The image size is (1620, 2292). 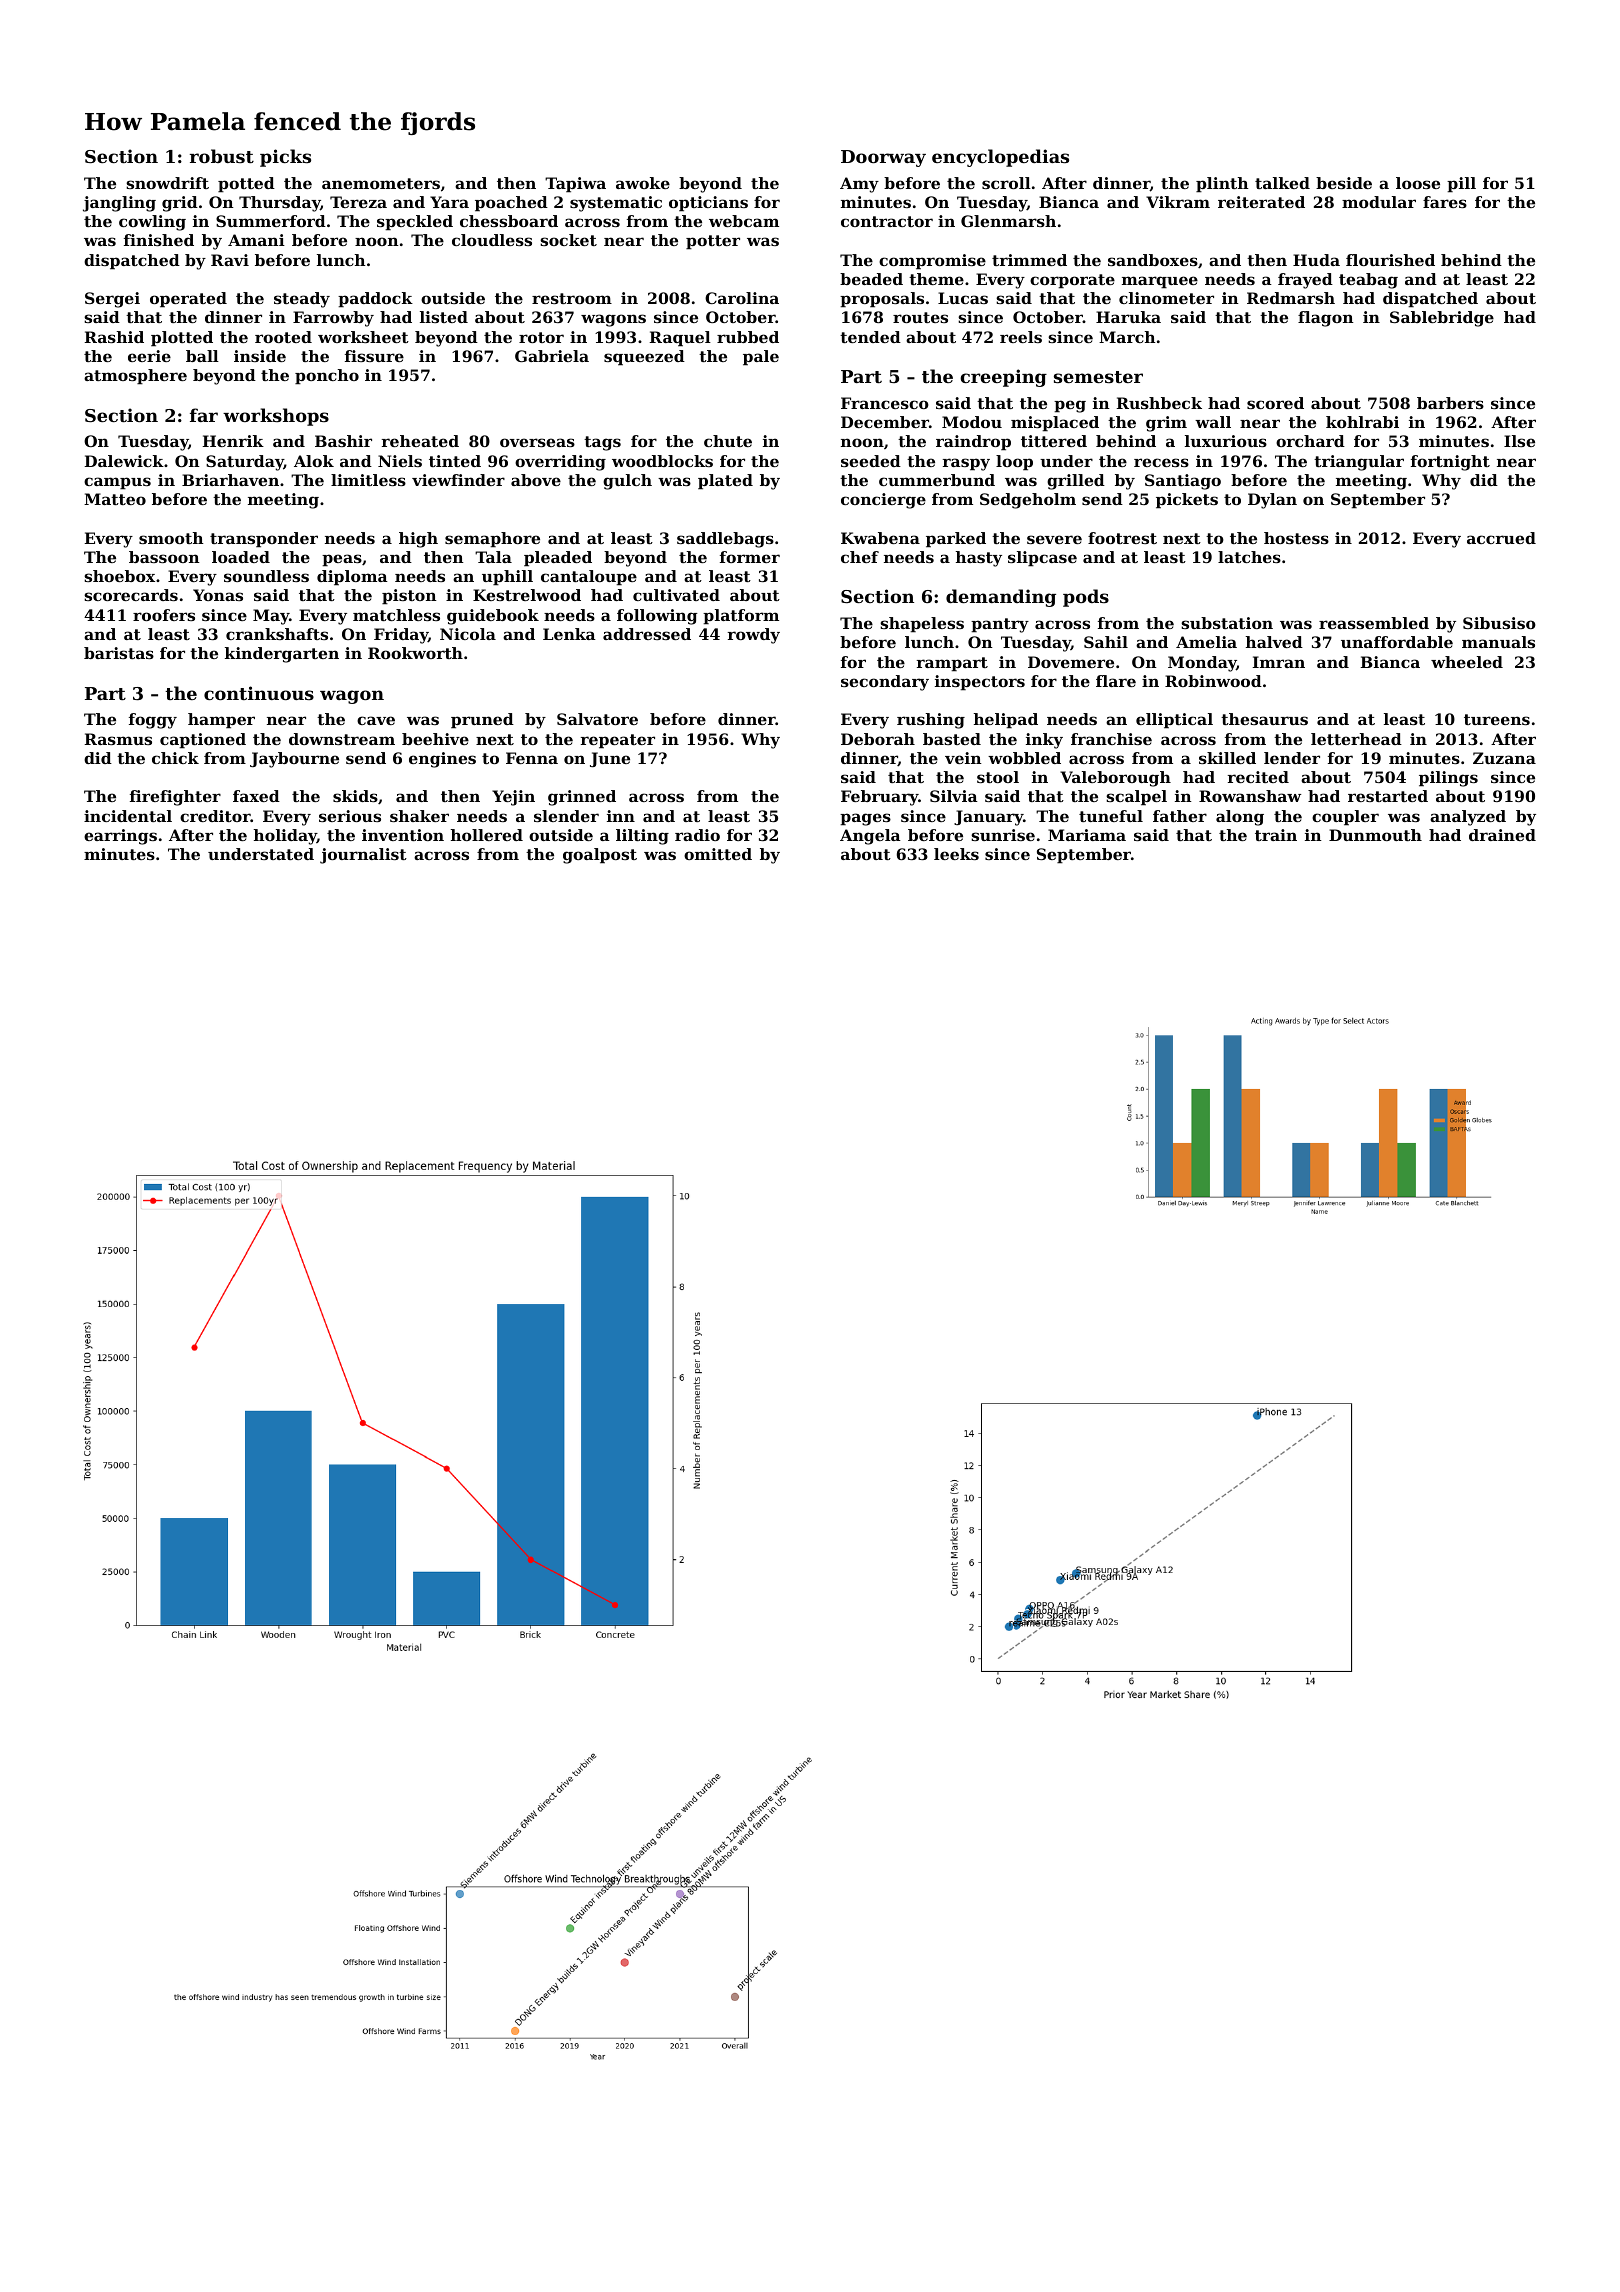 I want to click on holiday, so click(x=285, y=837).
